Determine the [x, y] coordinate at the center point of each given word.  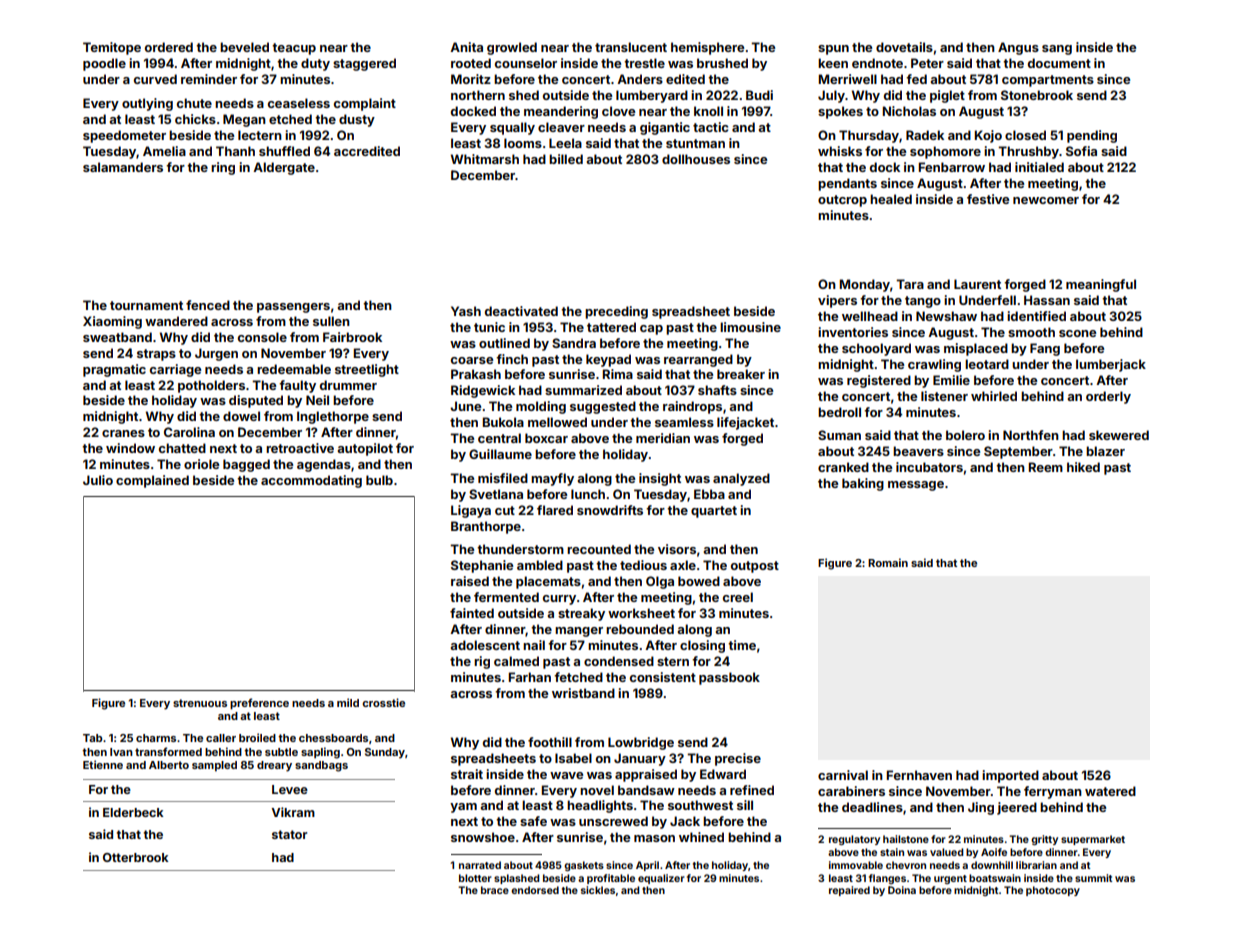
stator [289, 834]
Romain [888, 562]
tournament [146, 305]
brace [495, 890]
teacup [294, 49]
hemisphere [707, 48]
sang [1057, 50]
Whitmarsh [485, 159]
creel [738, 597]
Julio [98, 480]
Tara [910, 284]
